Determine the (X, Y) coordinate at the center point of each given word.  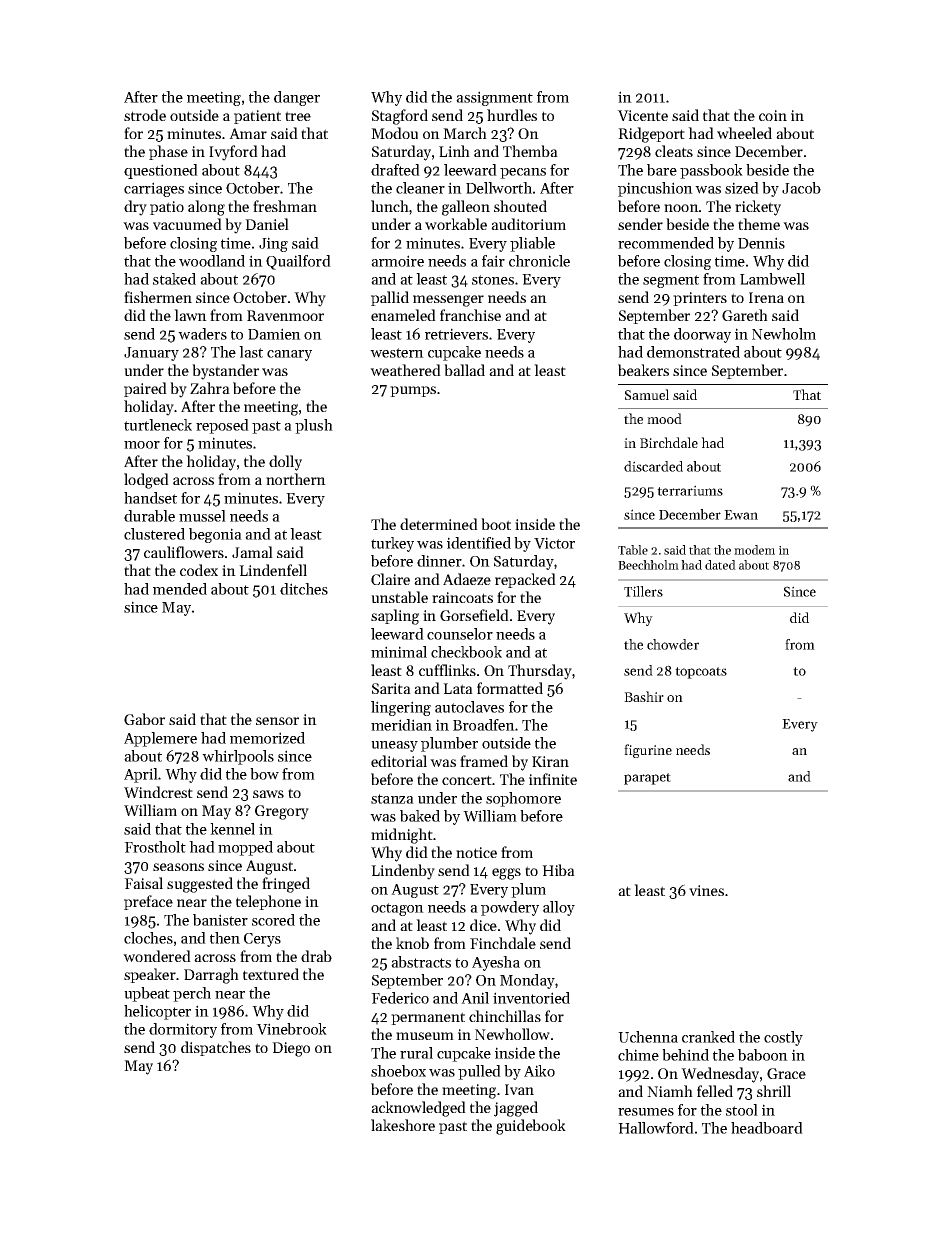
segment (671, 281)
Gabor (144, 719)
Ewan (741, 515)
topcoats (701, 673)
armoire (397, 261)
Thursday (540, 672)
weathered (405, 370)
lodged (146, 481)
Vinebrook (291, 1029)
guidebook (531, 1127)
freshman (285, 206)
